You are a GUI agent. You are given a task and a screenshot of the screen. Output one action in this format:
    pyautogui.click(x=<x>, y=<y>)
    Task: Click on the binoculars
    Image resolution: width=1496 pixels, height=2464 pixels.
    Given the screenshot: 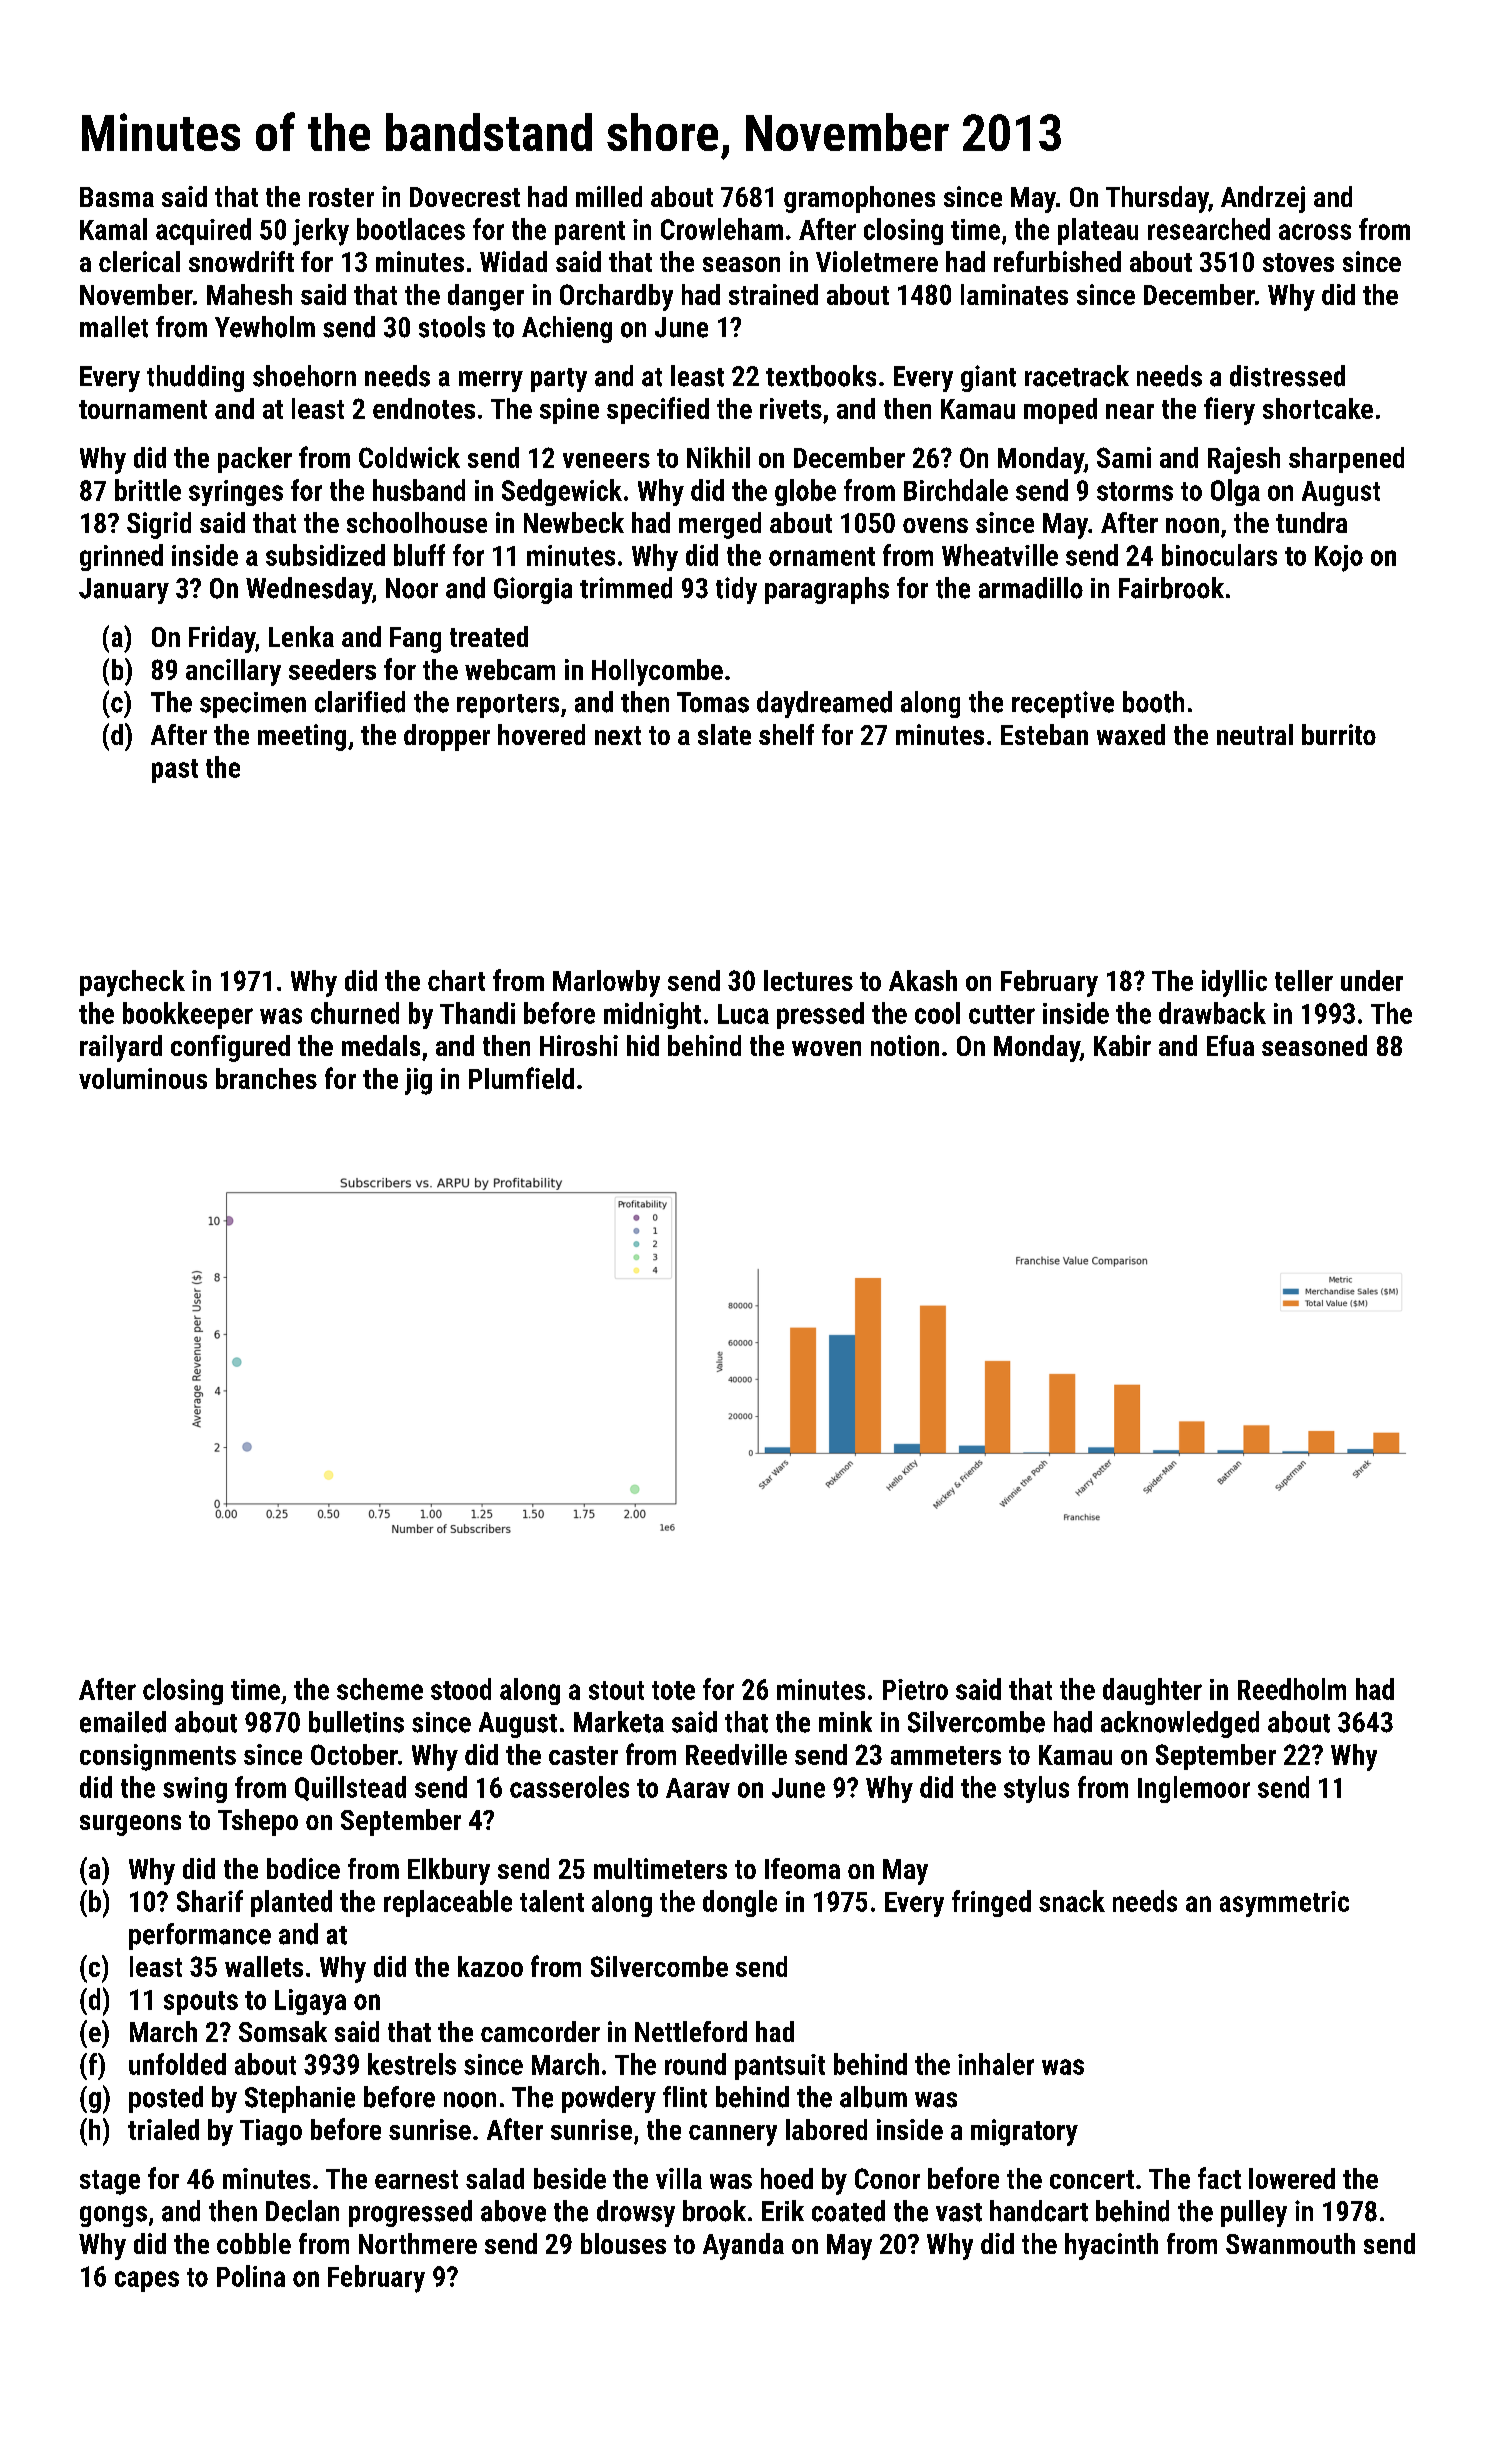 What is the action you would take?
    pyautogui.click(x=1219, y=555)
